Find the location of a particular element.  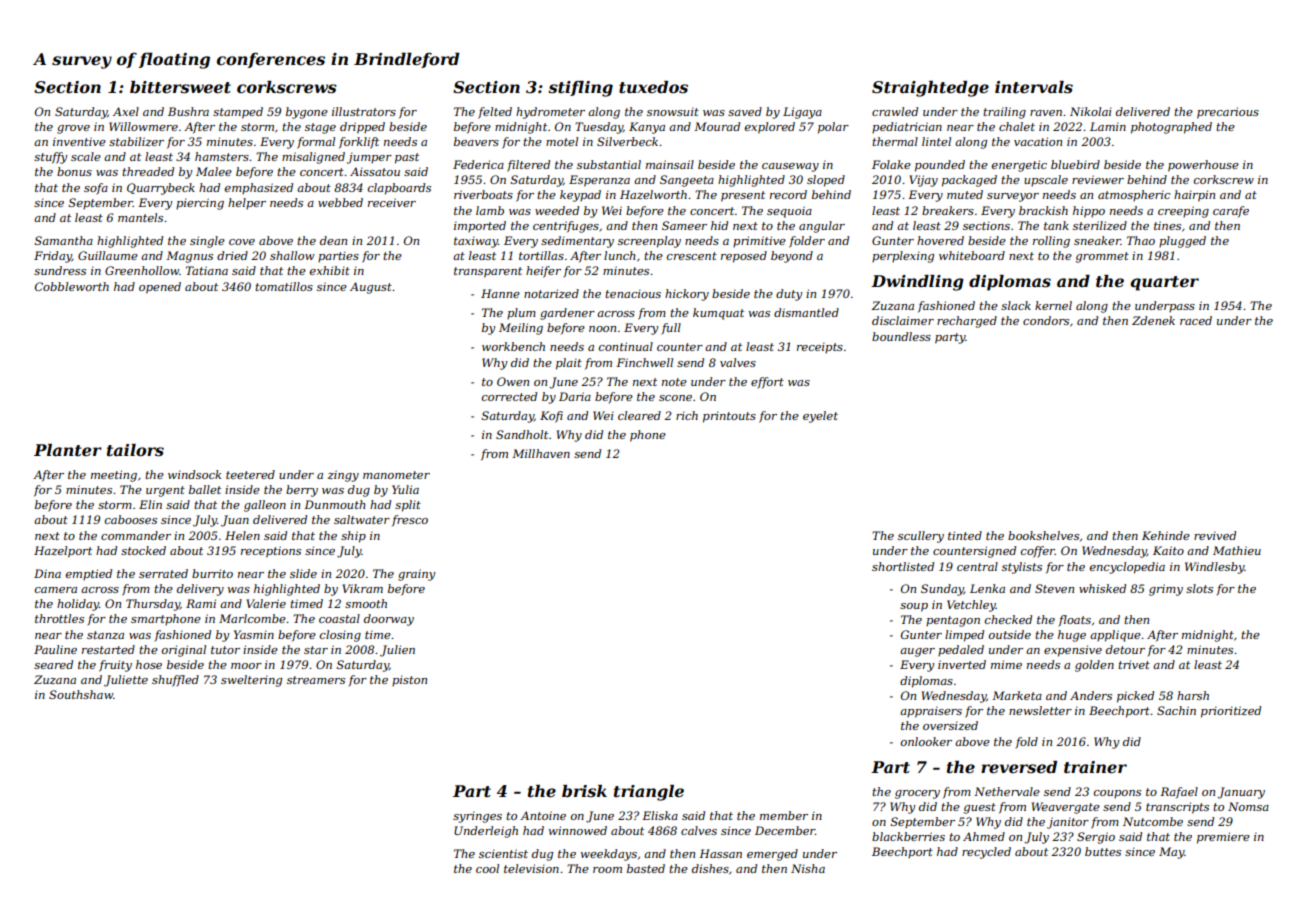

premiere is located at coordinates (1223, 838).
